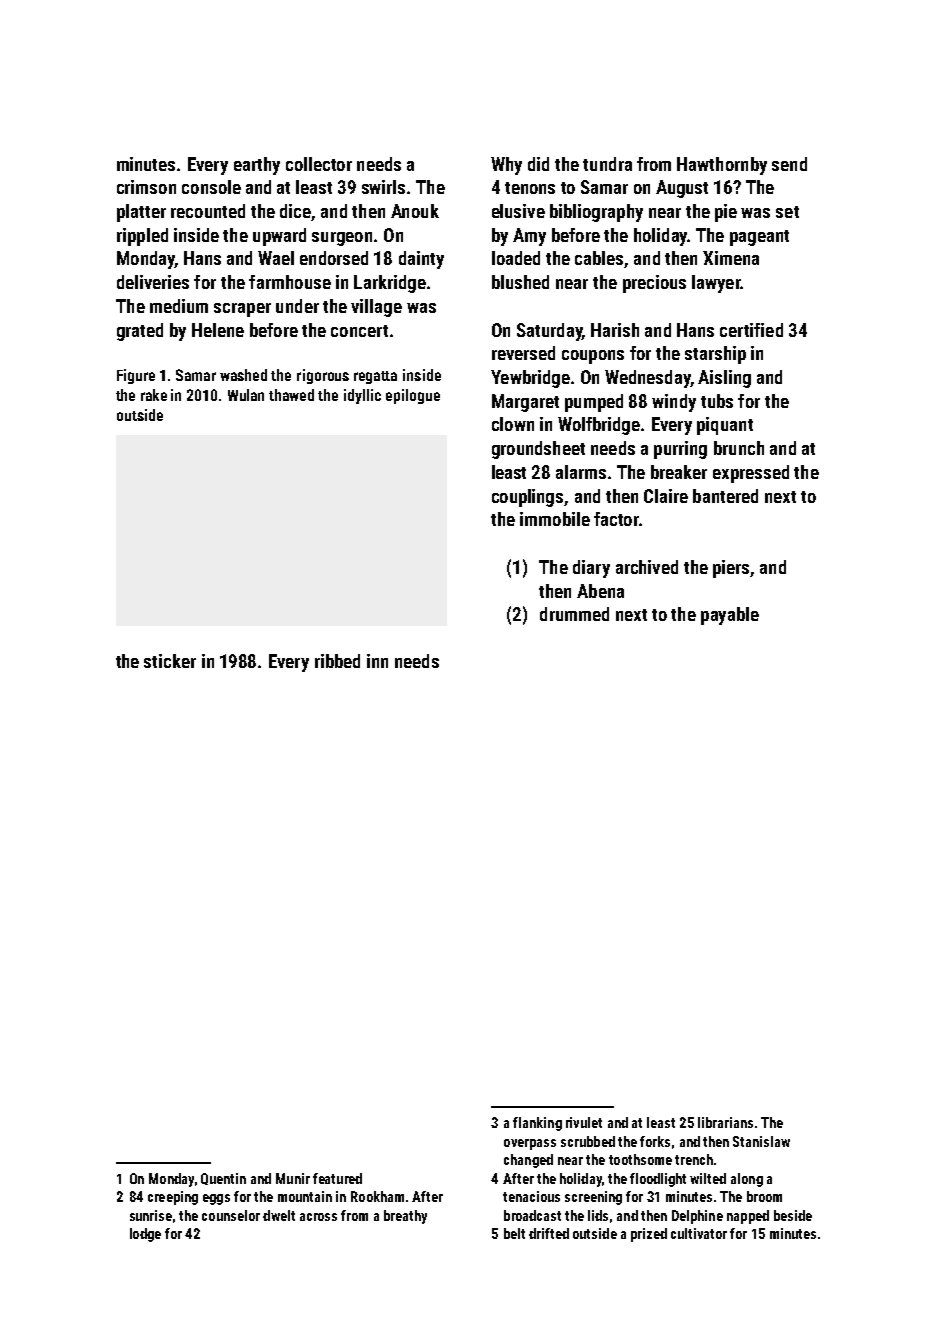 This page has width=937, height=1329. Describe the element at coordinates (337, 1178) in the page. I see `featured` at that location.
